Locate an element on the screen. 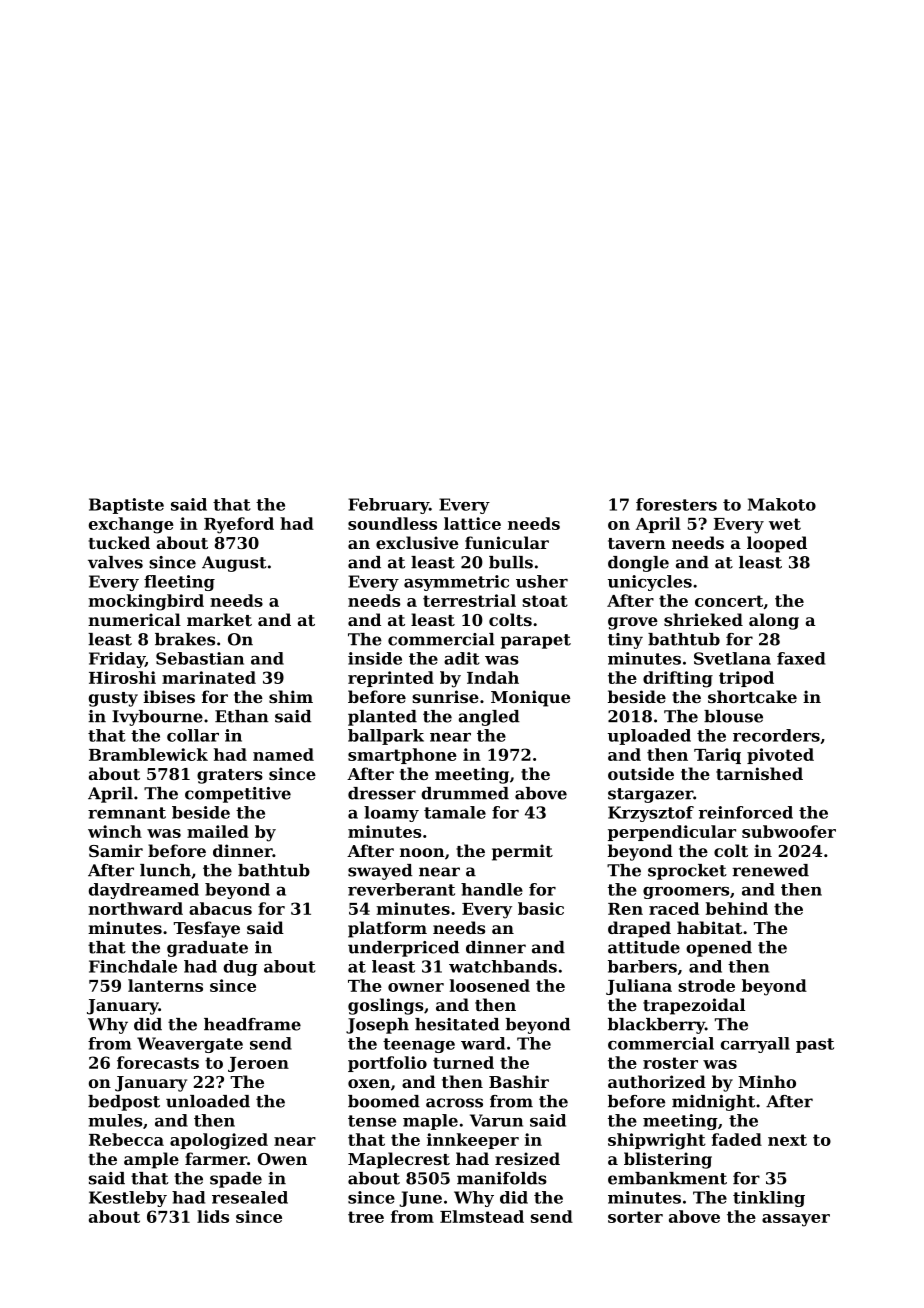 This screenshot has width=924, height=1308. Makoto is located at coordinates (782, 504).
